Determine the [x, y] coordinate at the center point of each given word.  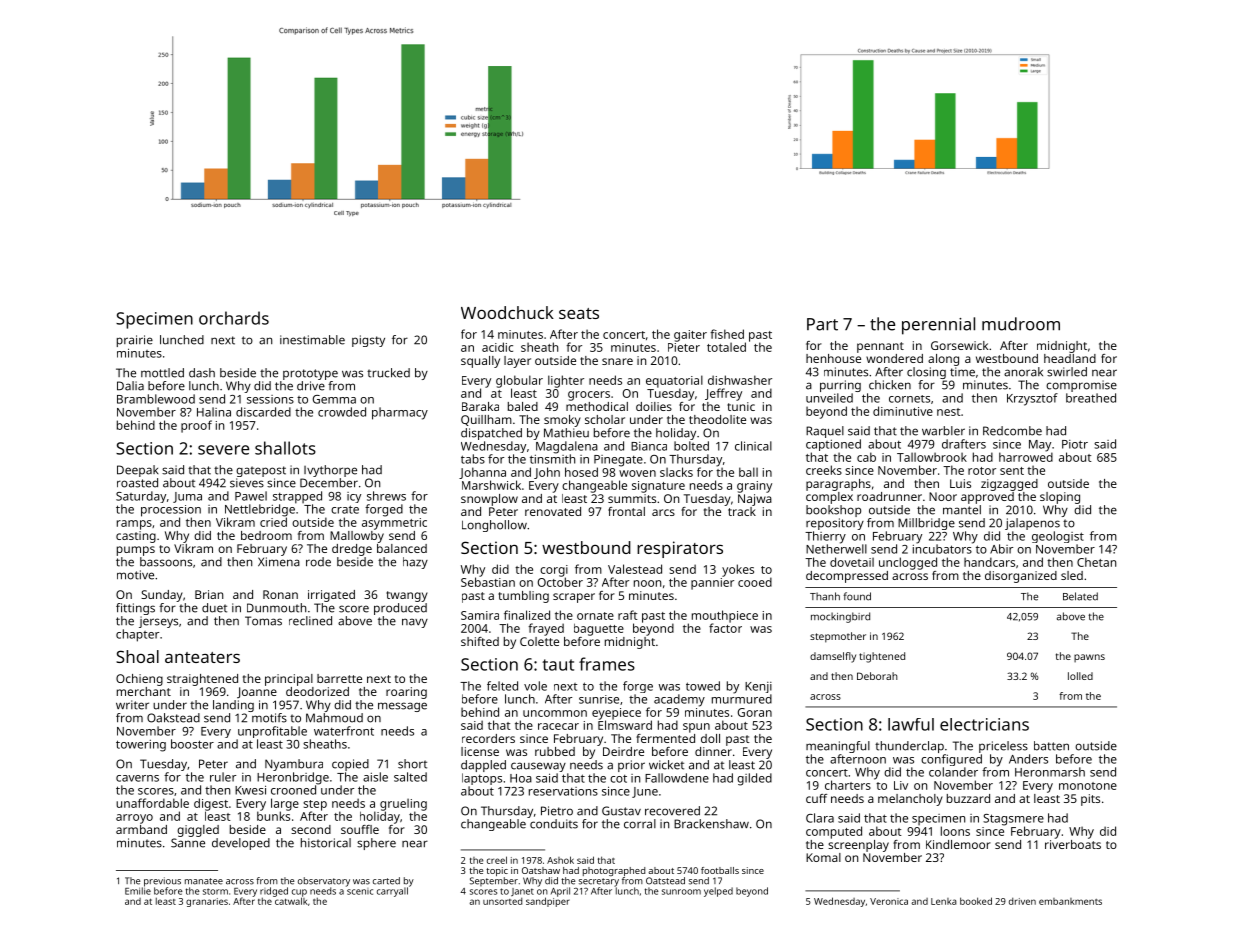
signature [658, 487]
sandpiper [548, 902]
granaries [207, 902]
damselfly [833, 657]
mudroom [1021, 324]
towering [141, 746]
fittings [135, 609]
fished [727, 334]
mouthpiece [725, 616]
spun [696, 728]
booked [976, 901]
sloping [1060, 498]
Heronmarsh [1050, 772]
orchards [234, 318]
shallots [285, 448]
